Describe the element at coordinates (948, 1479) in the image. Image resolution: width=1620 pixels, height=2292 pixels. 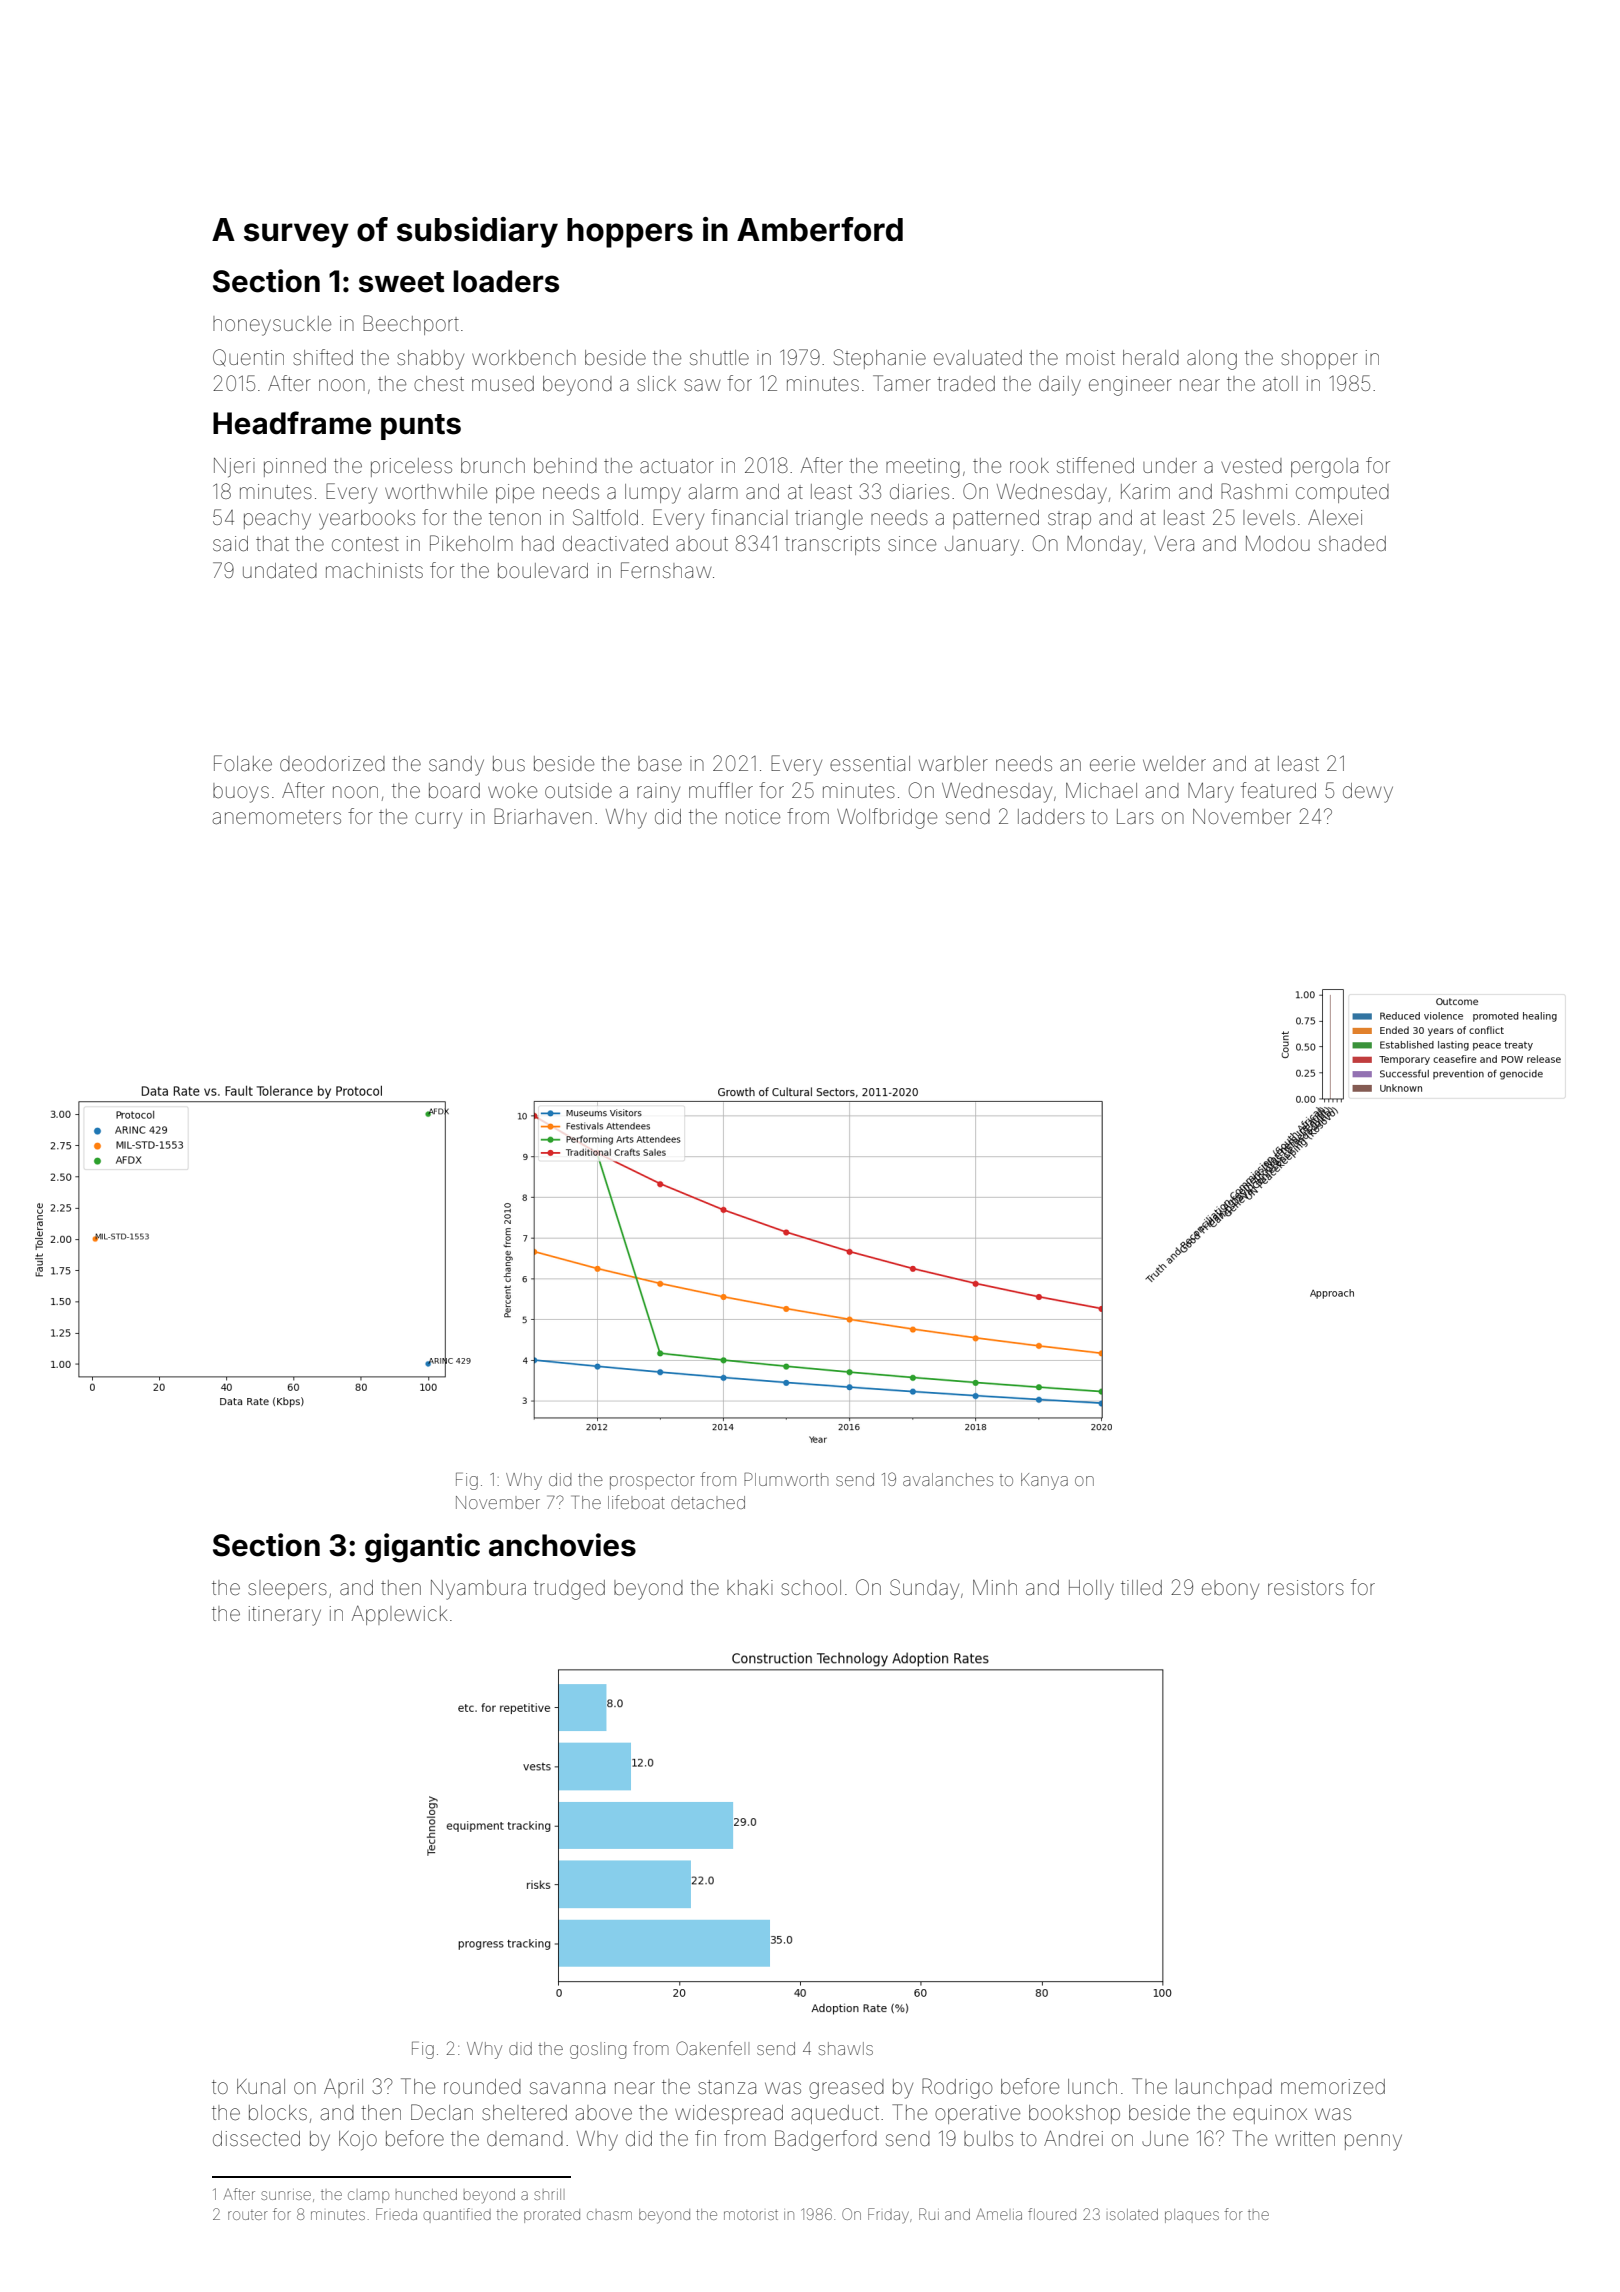
I see `avalanches` at that location.
